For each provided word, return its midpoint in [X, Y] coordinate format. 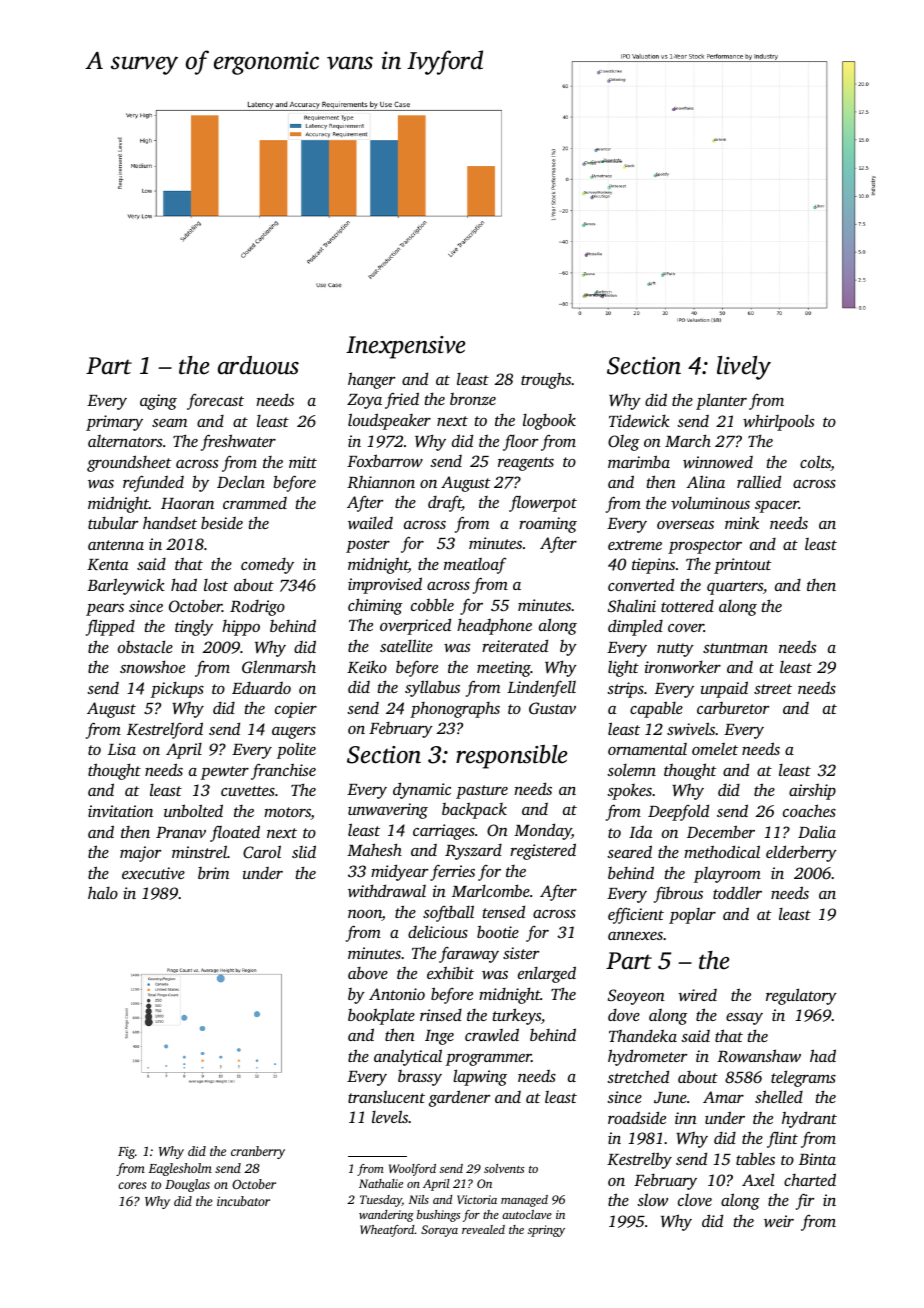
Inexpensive [405, 347]
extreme [635, 545]
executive [153, 873]
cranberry [258, 1152]
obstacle [145, 646]
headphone [494, 626]
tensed [504, 911]
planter [721, 401]
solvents [504, 1168]
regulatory [801, 996]
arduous [258, 365]
